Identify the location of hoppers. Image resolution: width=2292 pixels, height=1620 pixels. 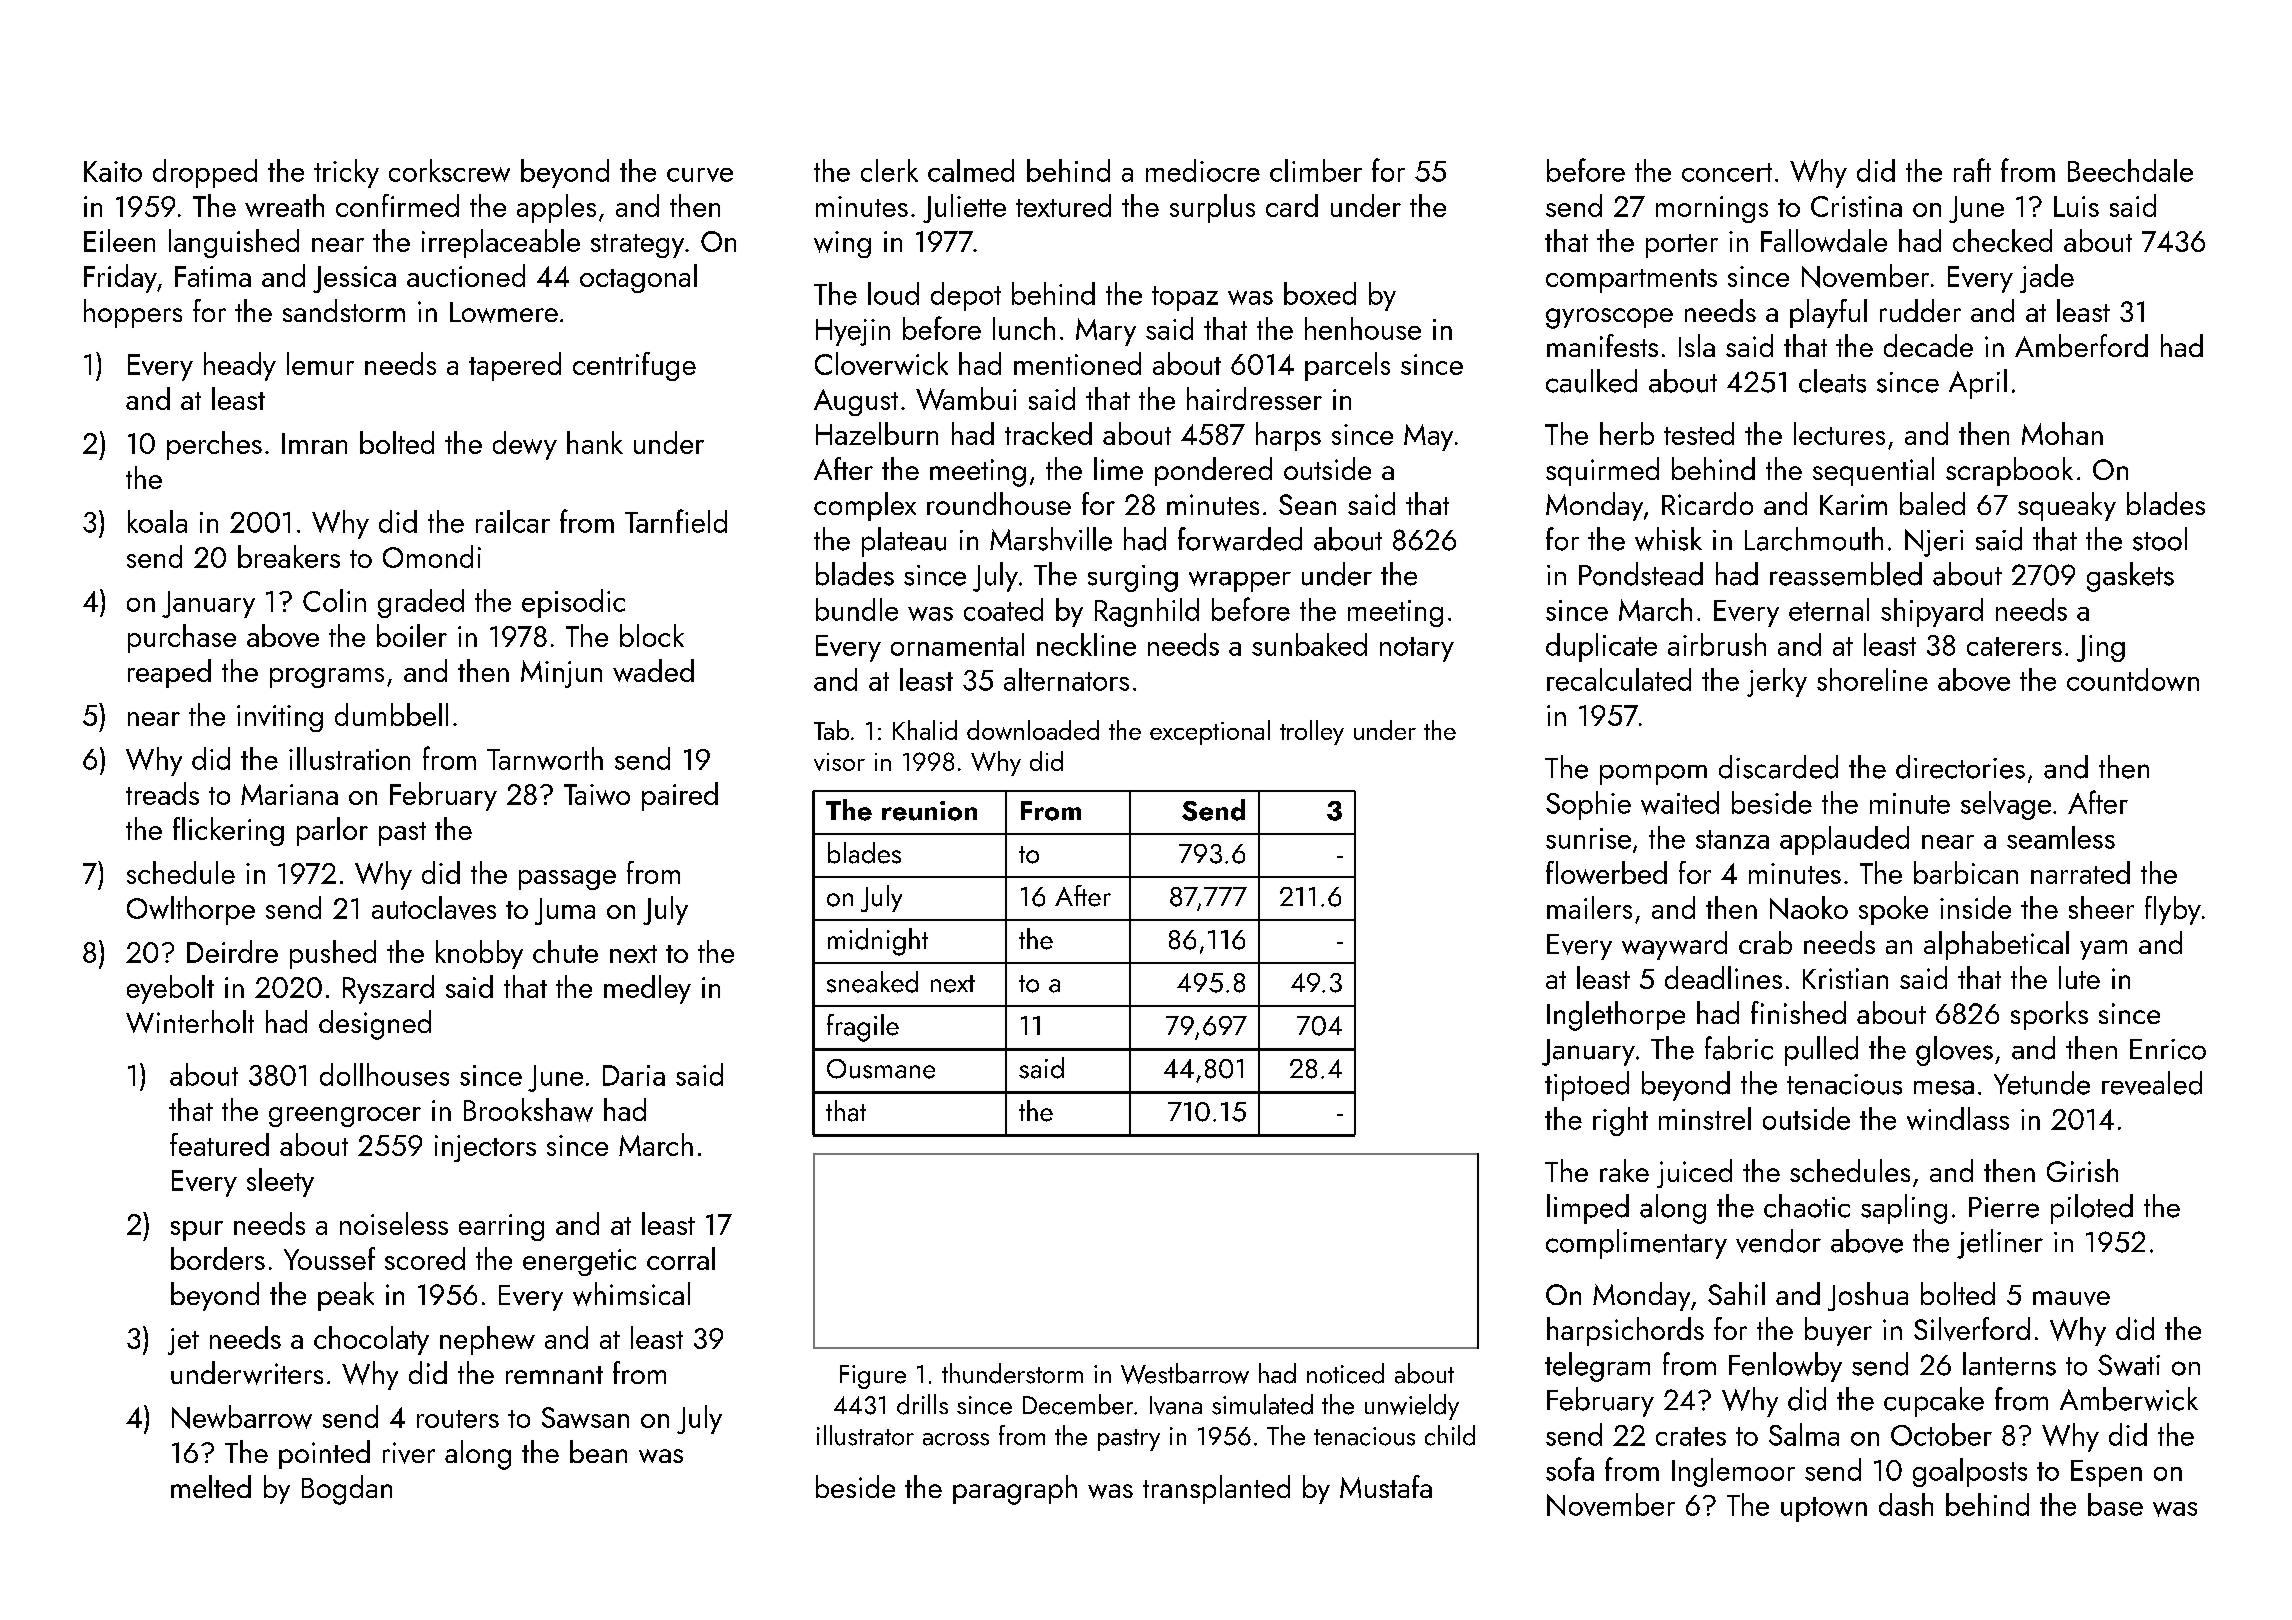
(133, 313).
